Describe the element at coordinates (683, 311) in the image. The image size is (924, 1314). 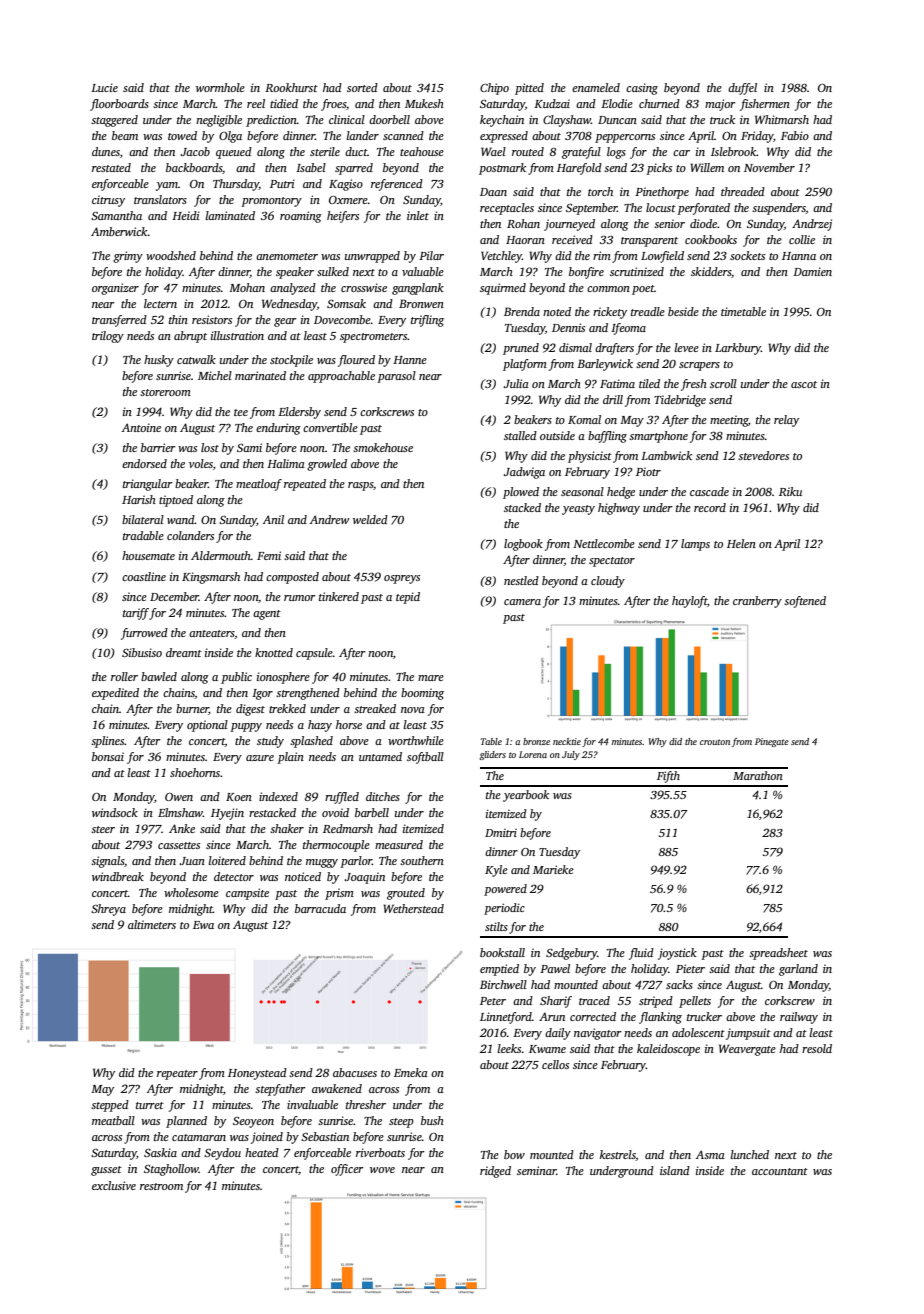
I see `beside` at that location.
